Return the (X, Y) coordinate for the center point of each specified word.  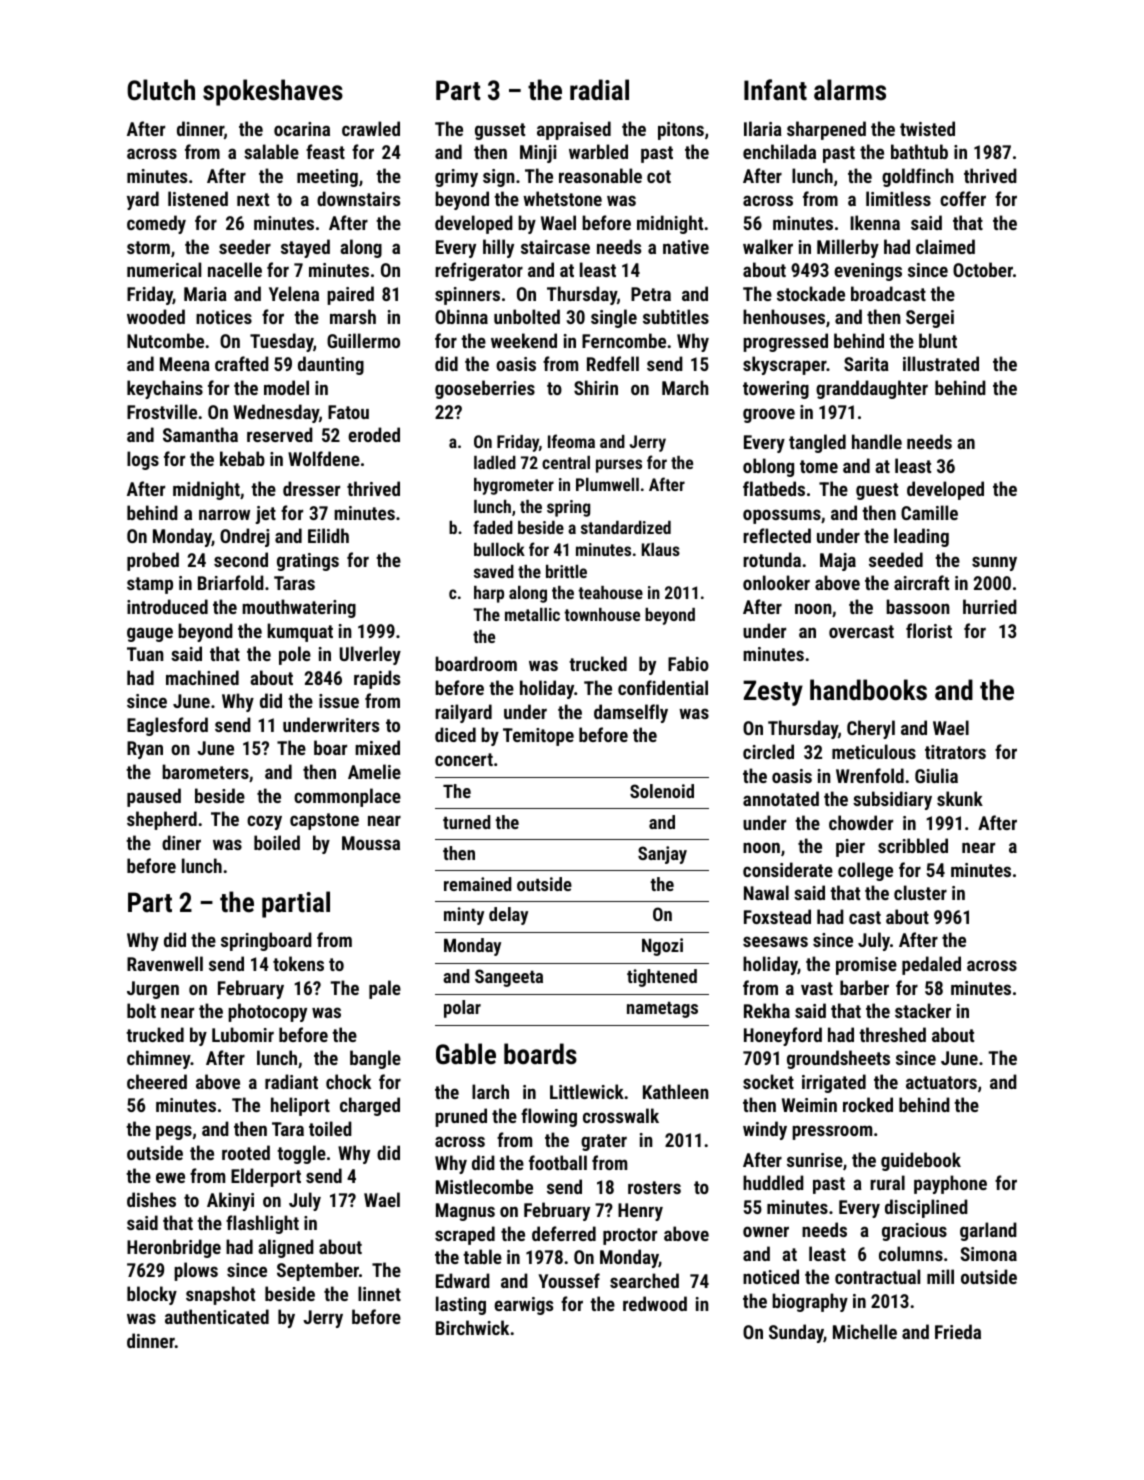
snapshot (220, 1295)
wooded (156, 316)
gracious (914, 1232)
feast (325, 151)
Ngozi (662, 947)
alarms (850, 90)
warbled (598, 151)
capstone (324, 821)
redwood (655, 1303)
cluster (920, 892)
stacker (923, 1010)
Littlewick (587, 1091)
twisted (927, 128)
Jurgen (153, 990)
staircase (555, 247)
